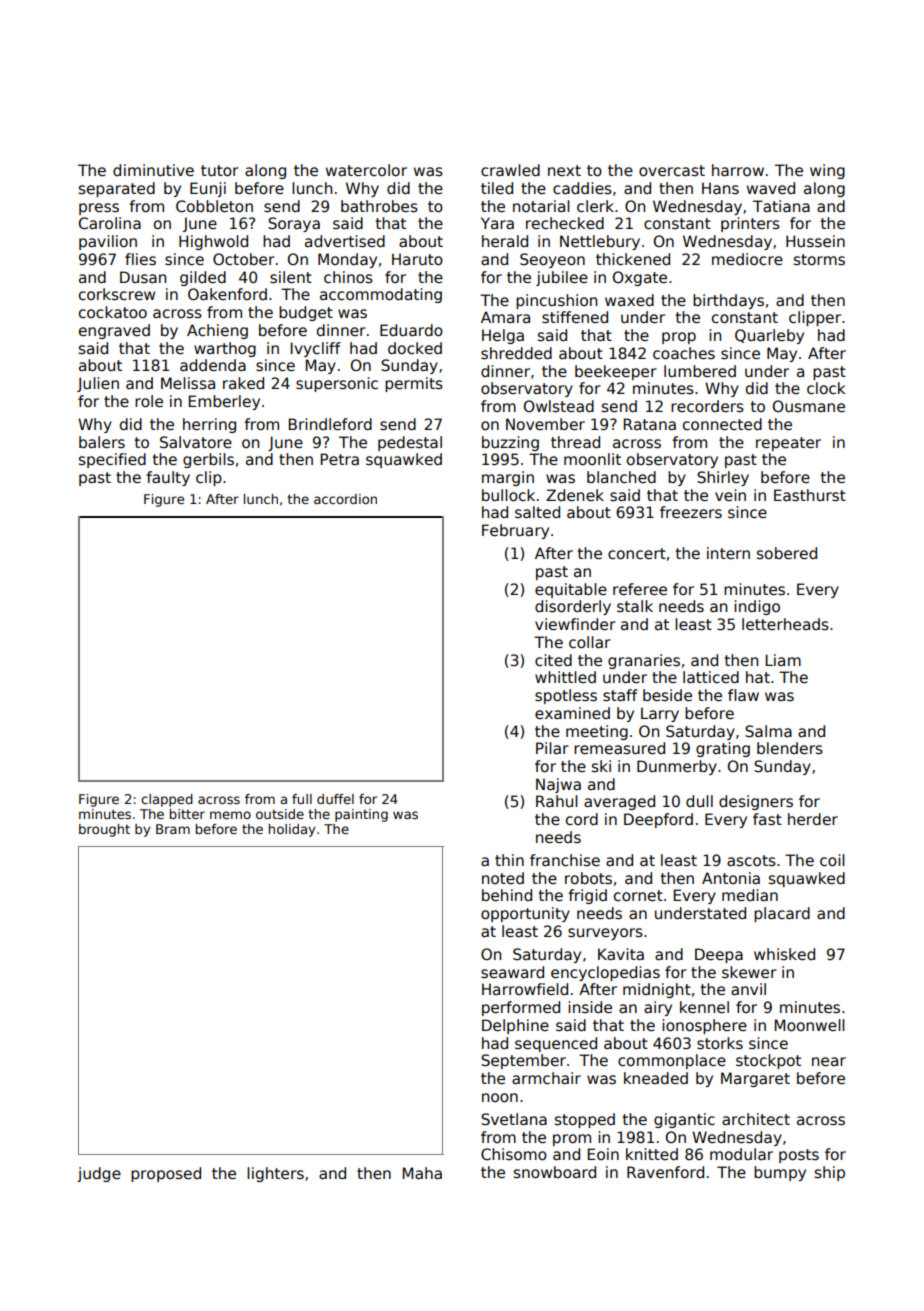 The image size is (924, 1311). I want to click on Hans, so click(720, 188).
